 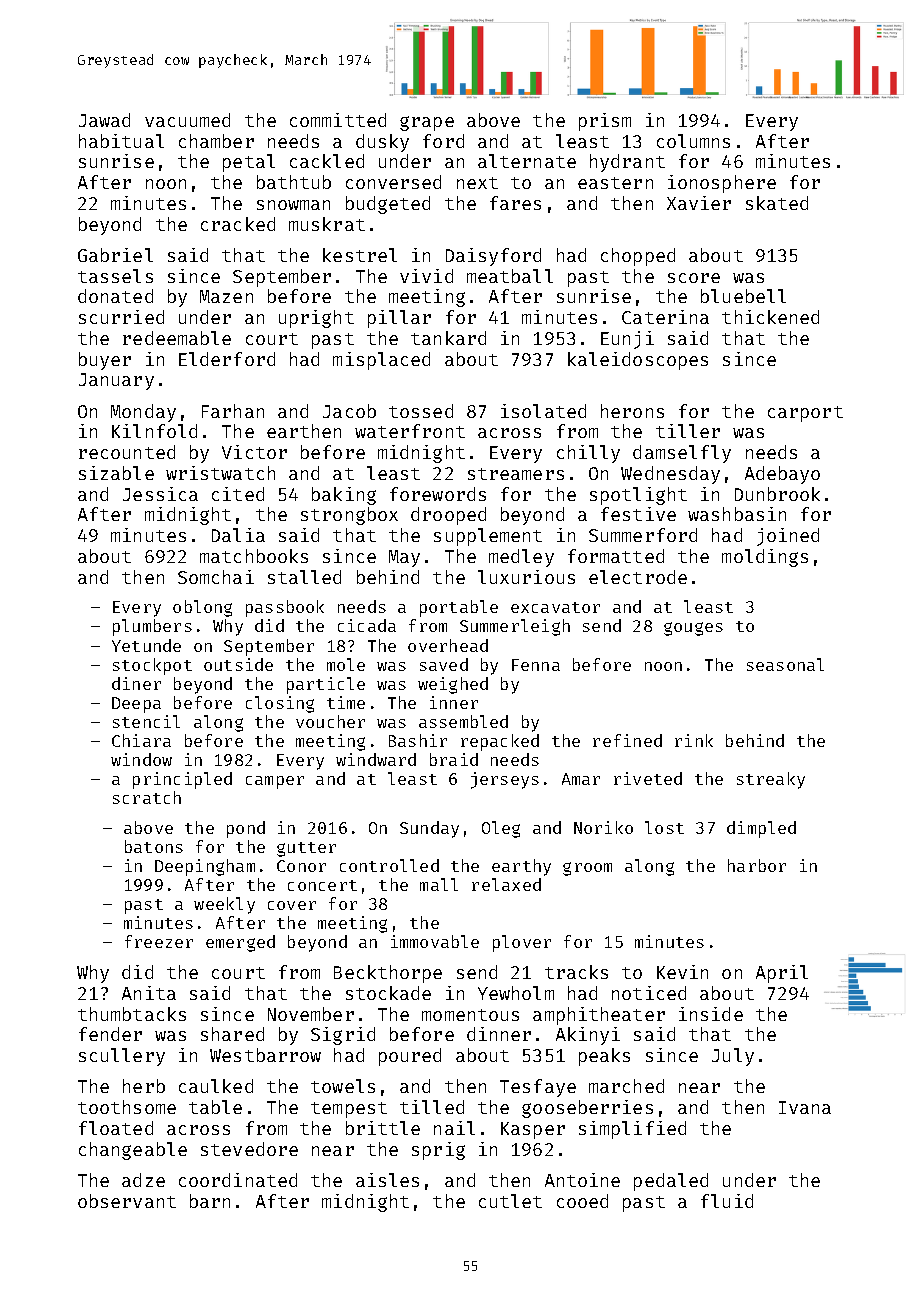 I want to click on Somchai, so click(x=216, y=577).
